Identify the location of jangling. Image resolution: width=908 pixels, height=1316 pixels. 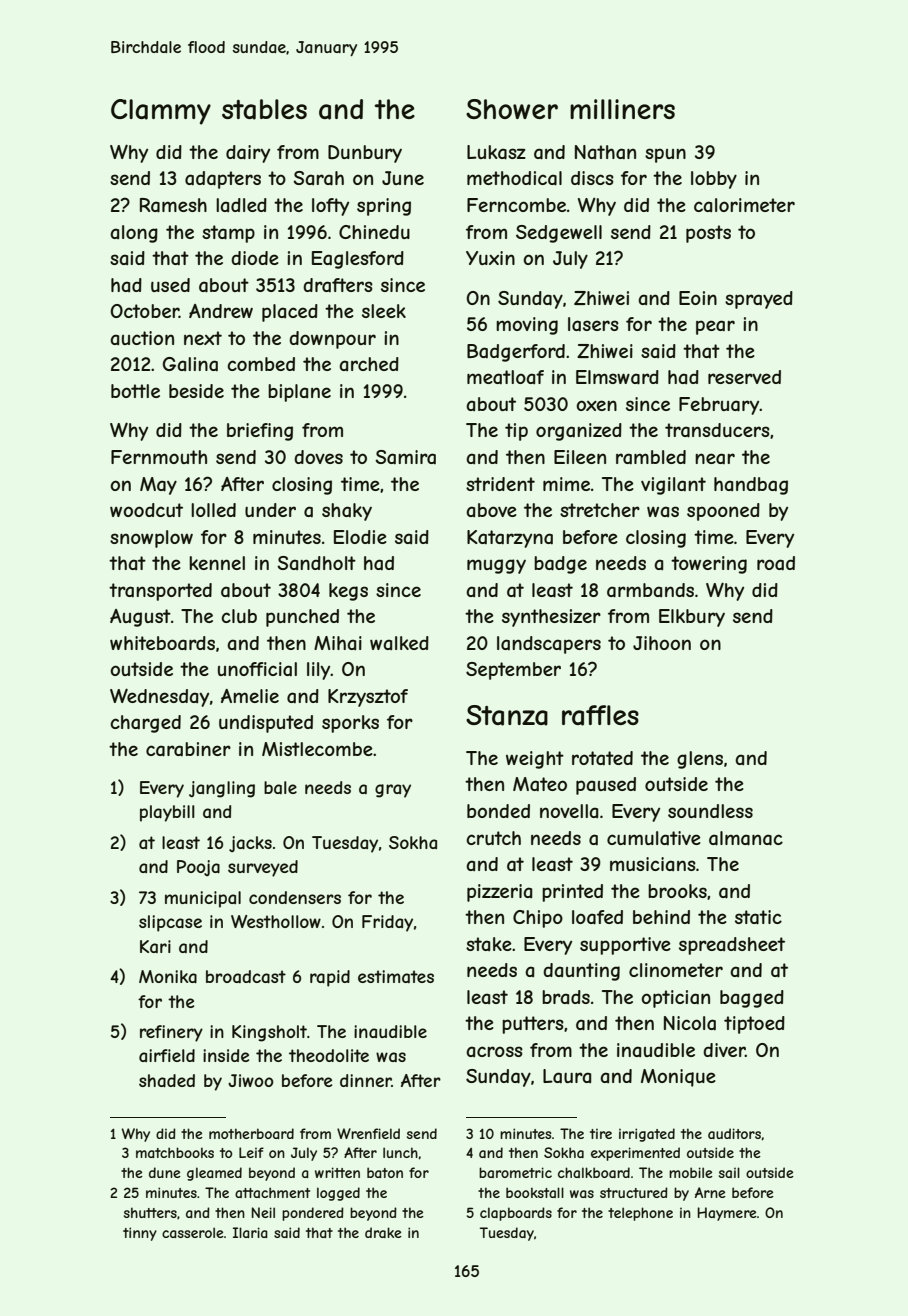
(222, 789).
